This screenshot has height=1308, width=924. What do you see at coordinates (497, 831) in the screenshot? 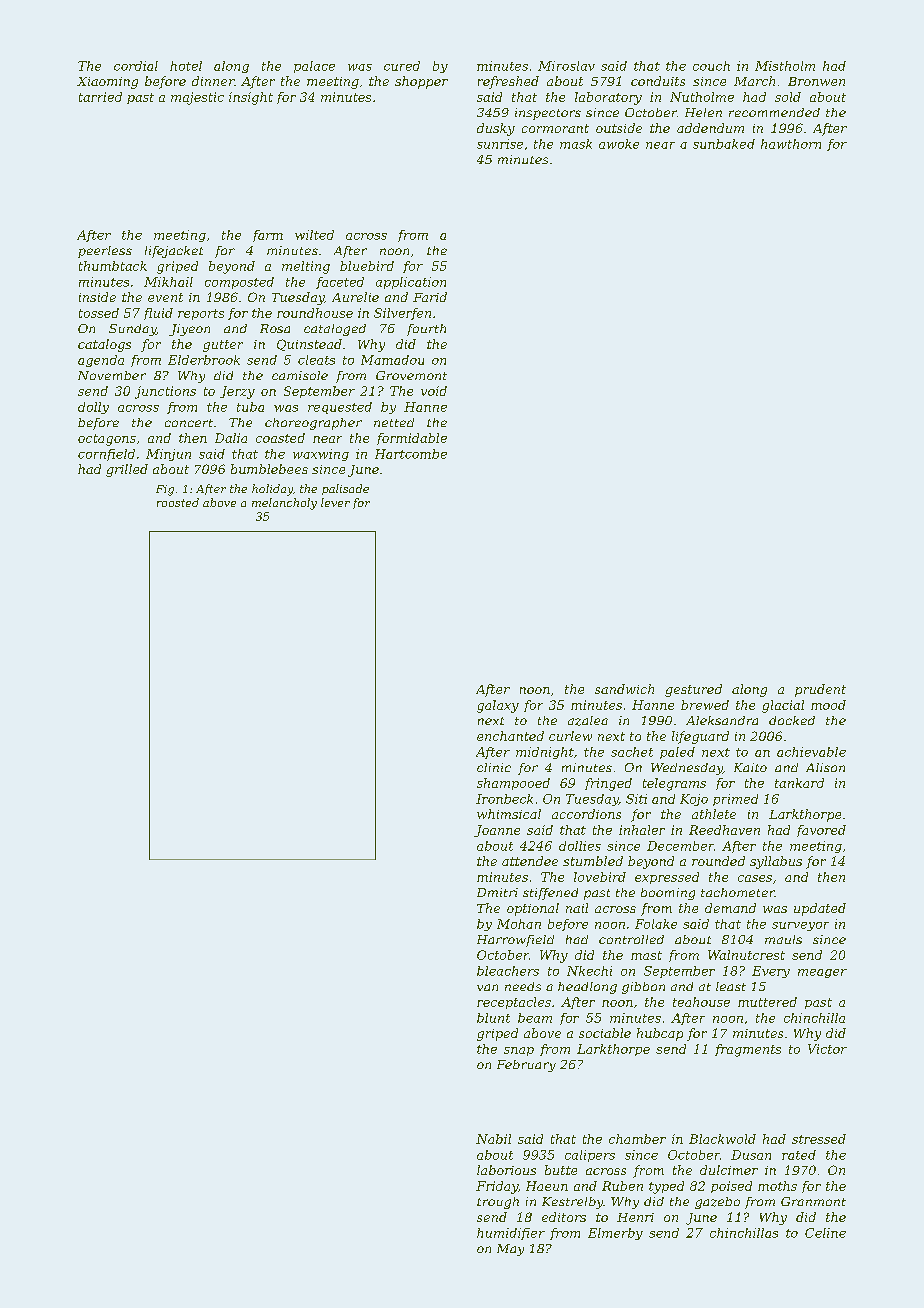
I see `Joanne` at bounding box center [497, 831].
